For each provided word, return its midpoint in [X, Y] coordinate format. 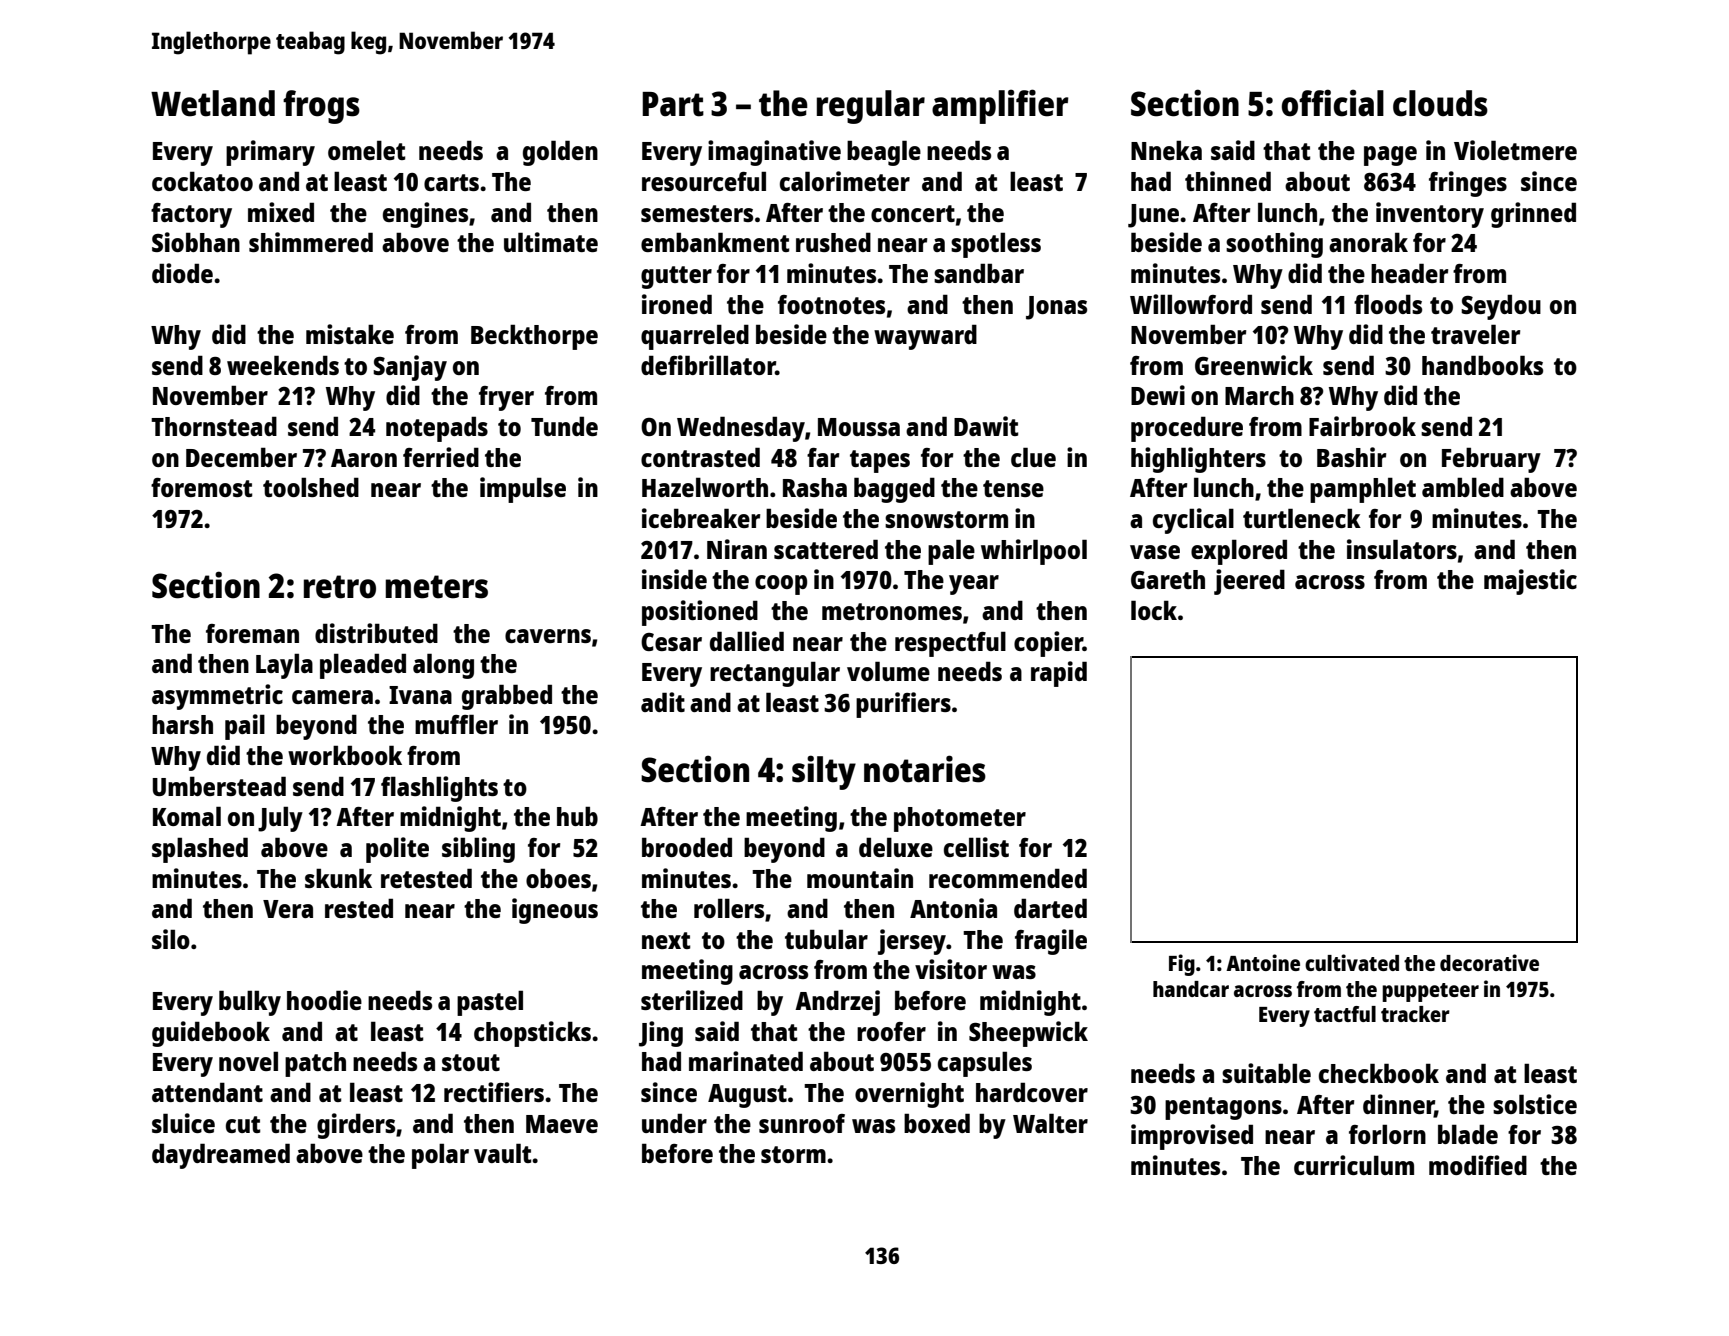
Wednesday [741, 429]
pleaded [363, 666]
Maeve [562, 1124]
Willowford [1191, 304]
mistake [350, 334]
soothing [1274, 245]
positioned [700, 613]
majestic [1530, 582]
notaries [925, 769]
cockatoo [202, 181]
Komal [187, 816]
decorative [1489, 962]
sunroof [802, 1123]
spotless [996, 245]
